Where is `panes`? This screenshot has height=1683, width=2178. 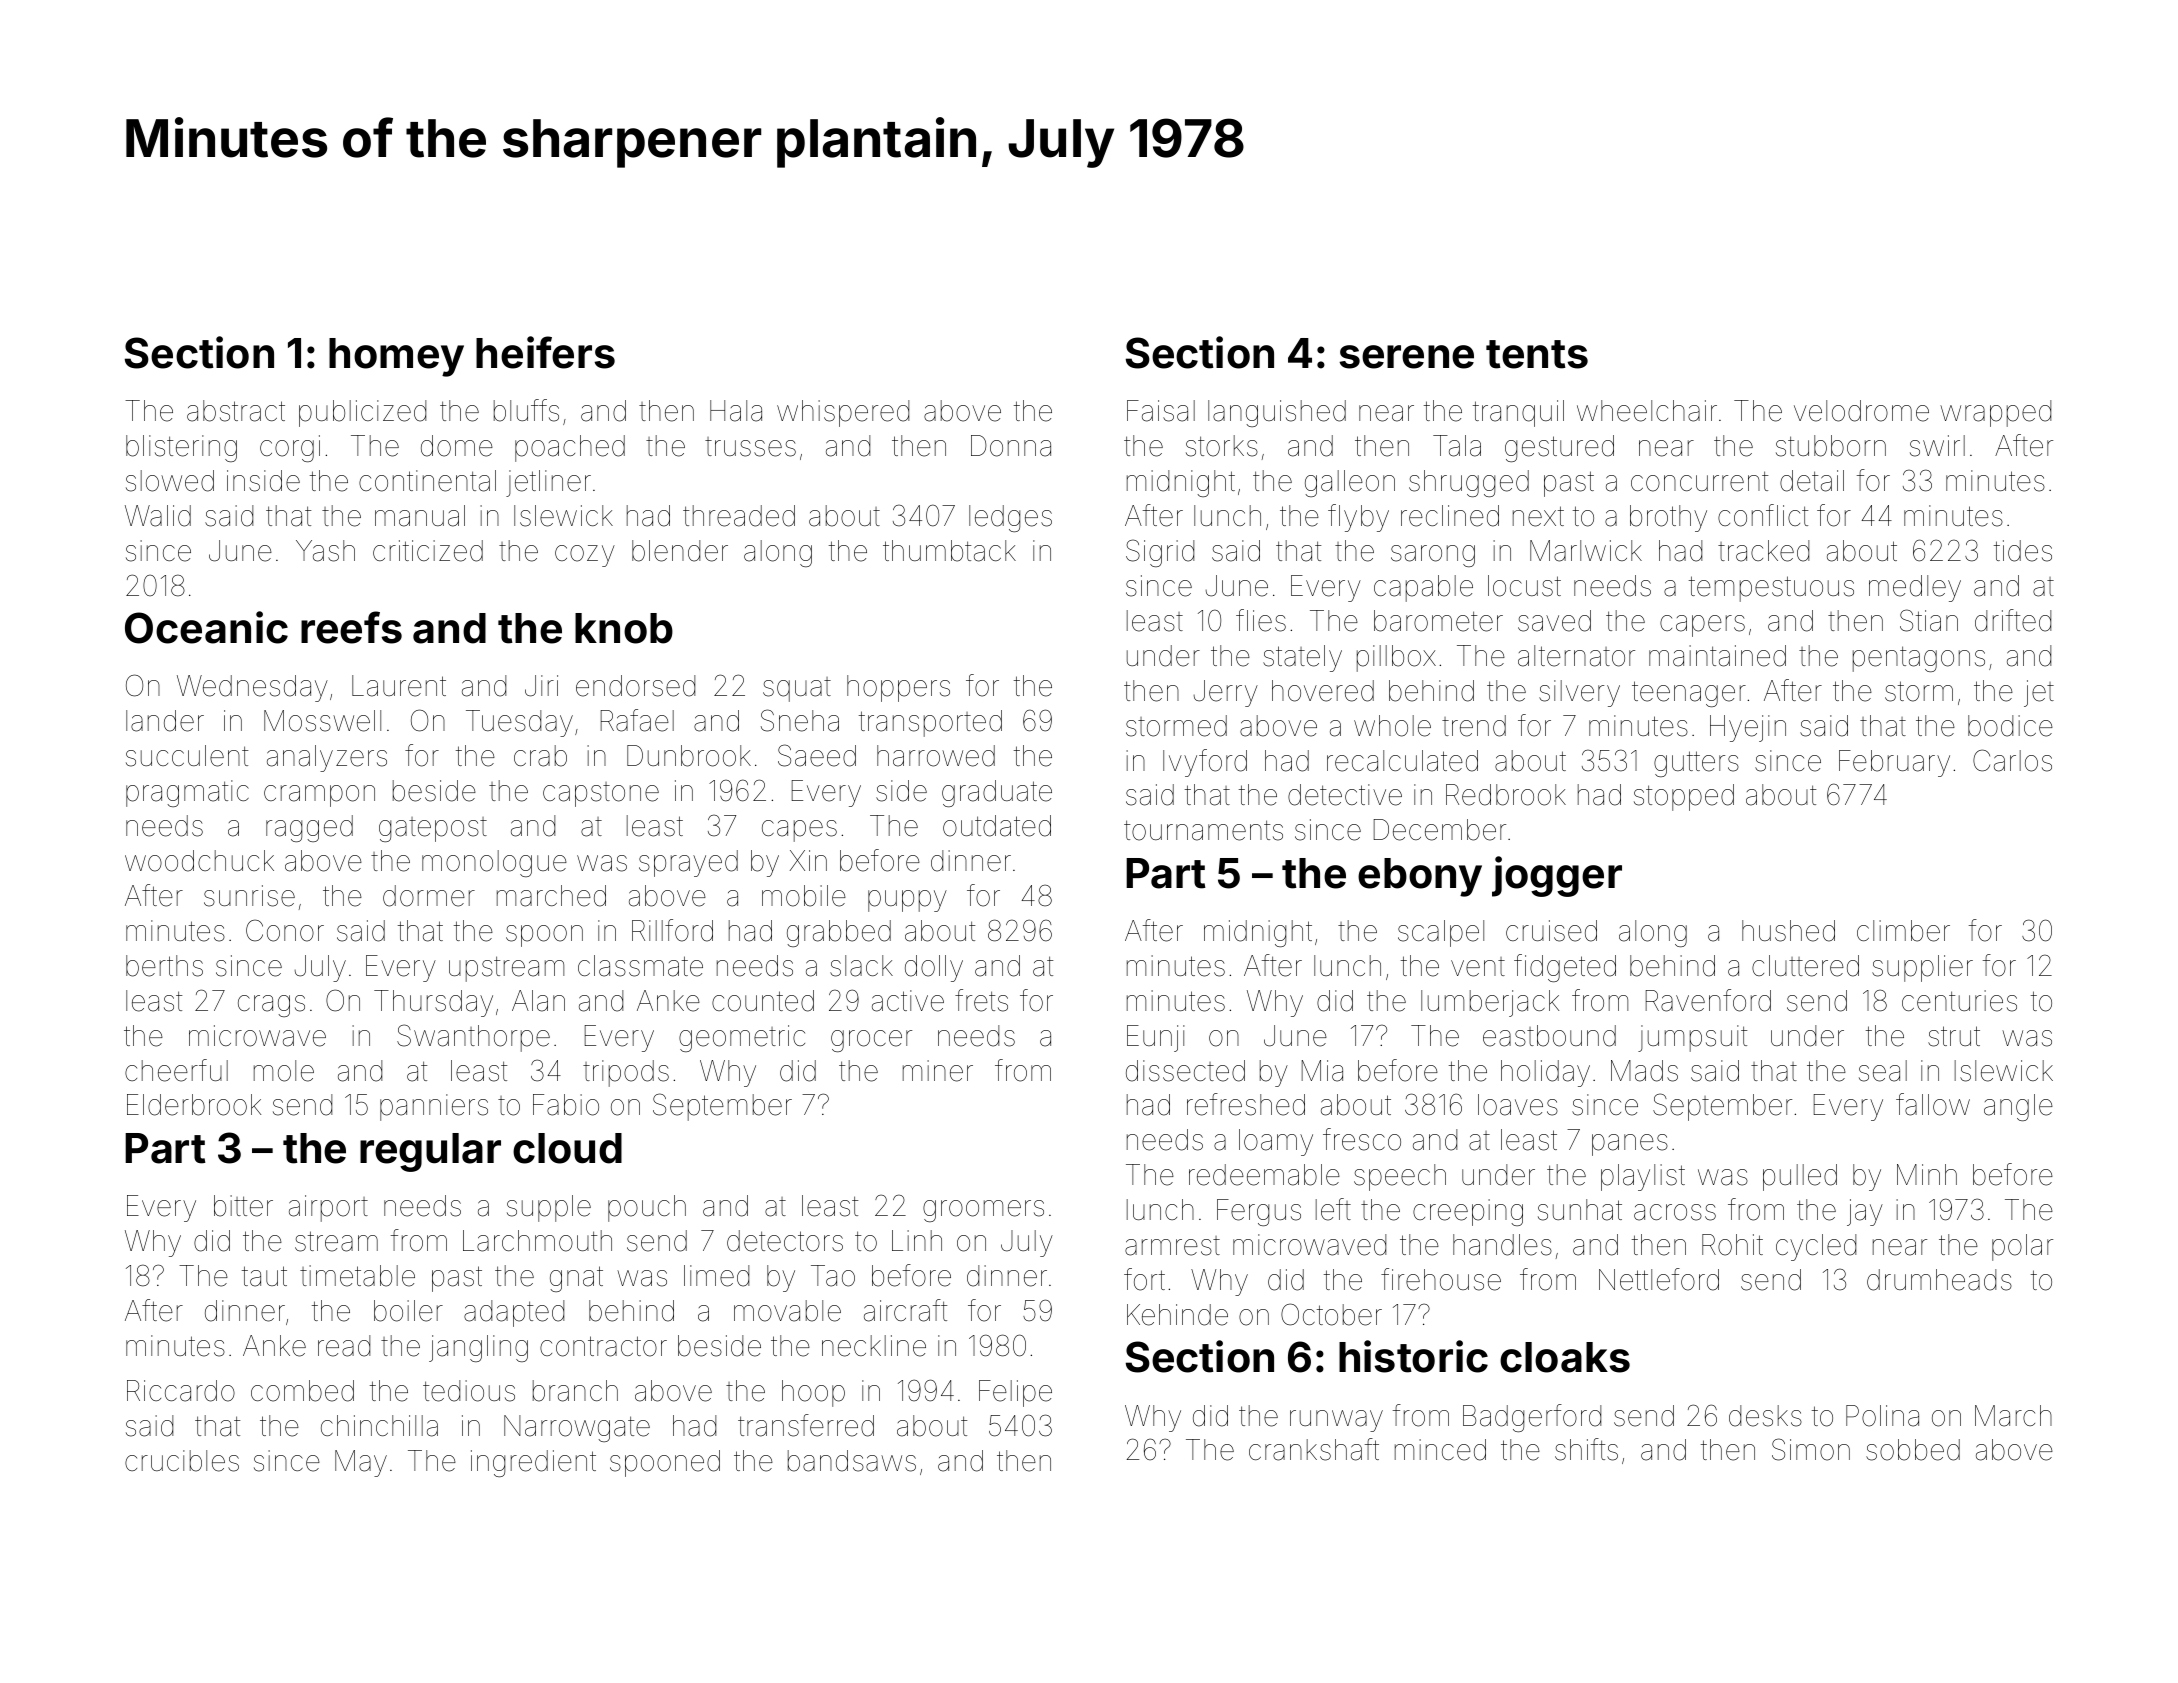 panes is located at coordinates (1630, 1145).
